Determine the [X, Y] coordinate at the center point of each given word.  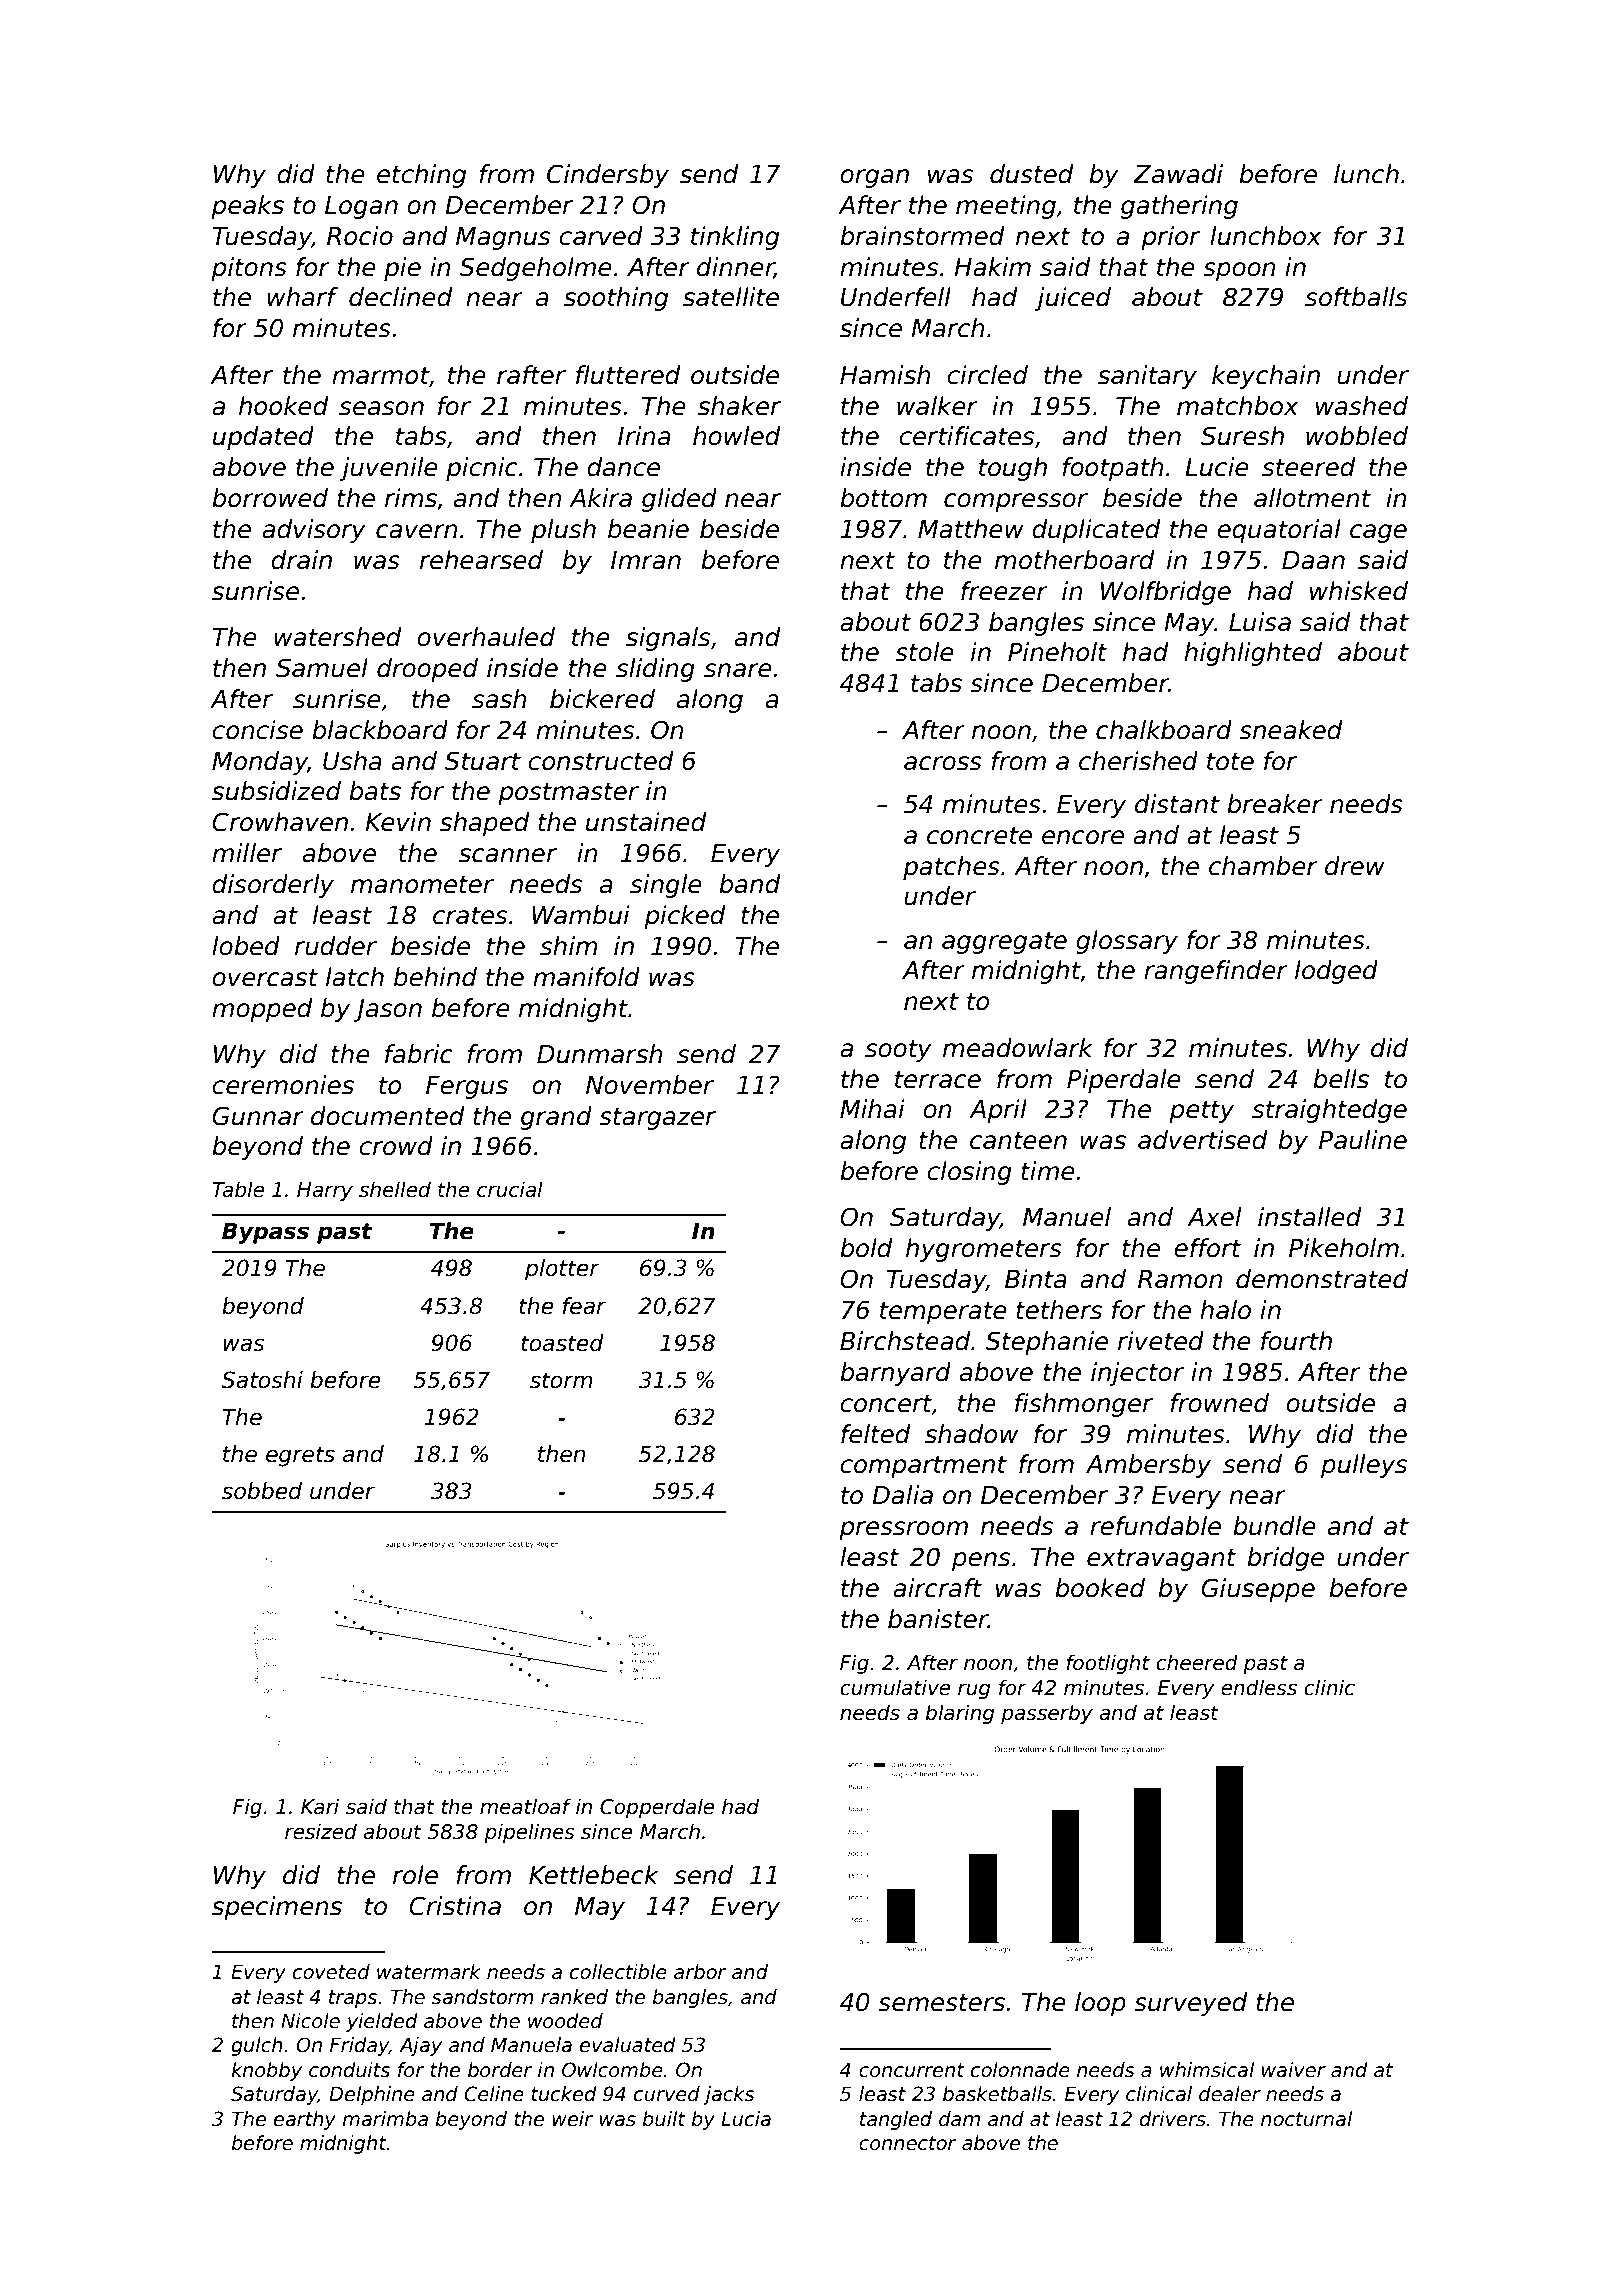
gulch [257, 2046]
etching [421, 176]
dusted [1031, 174]
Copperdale [657, 1808]
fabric [419, 1054]
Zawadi [1178, 174]
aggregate [1004, 942]
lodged [1336, 972]
